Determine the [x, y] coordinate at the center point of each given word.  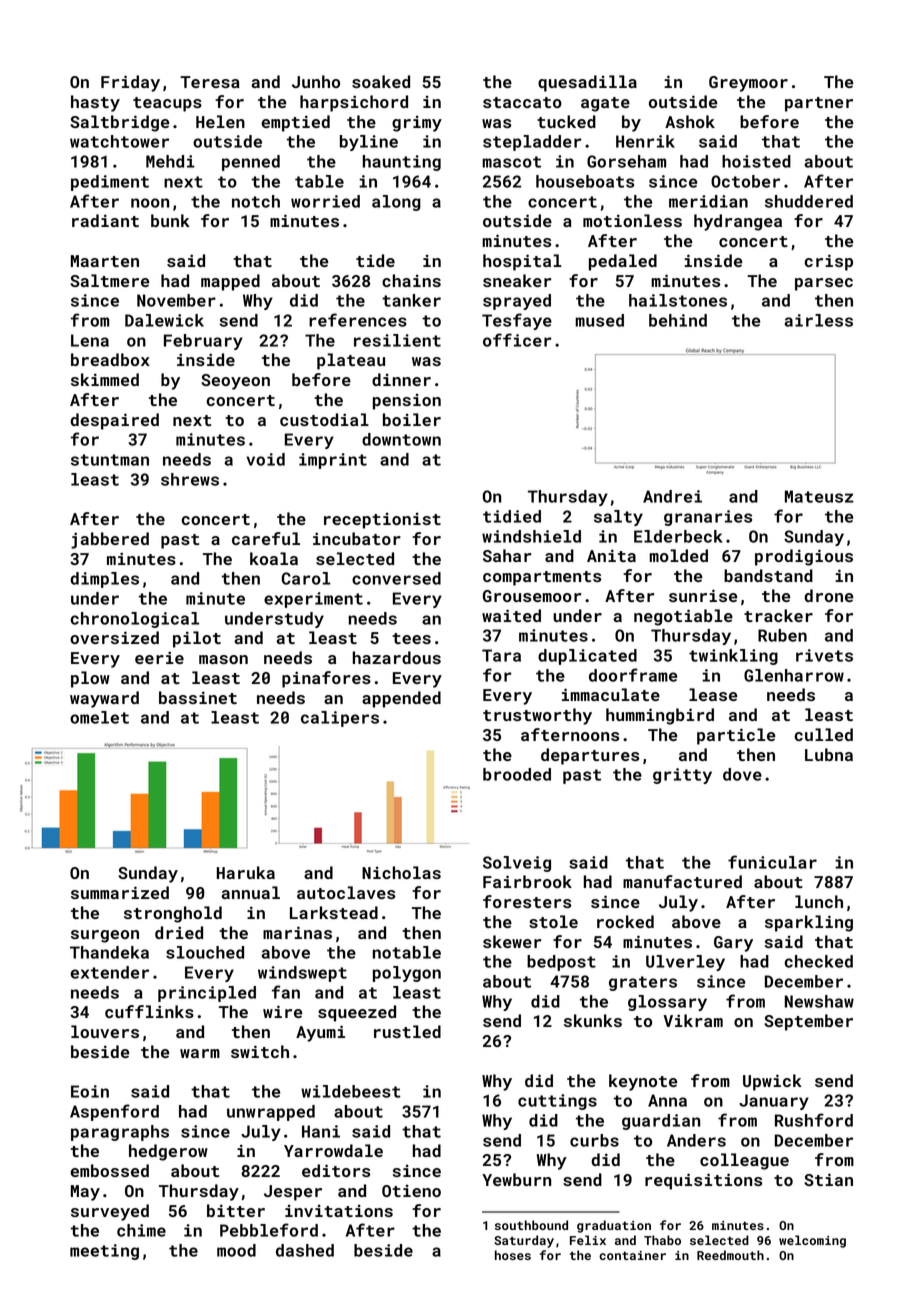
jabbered [110, 540]
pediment [110, 183]
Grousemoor [532, 596]
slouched [205, 952]
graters [643, 983]
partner [819, 104]
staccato [522, 102]
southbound [531, 1225]
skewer [512, 941]
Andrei [672, 496]
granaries [708, 518]
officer [517, 340]
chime [141, 1230]
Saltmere [109, 280]
